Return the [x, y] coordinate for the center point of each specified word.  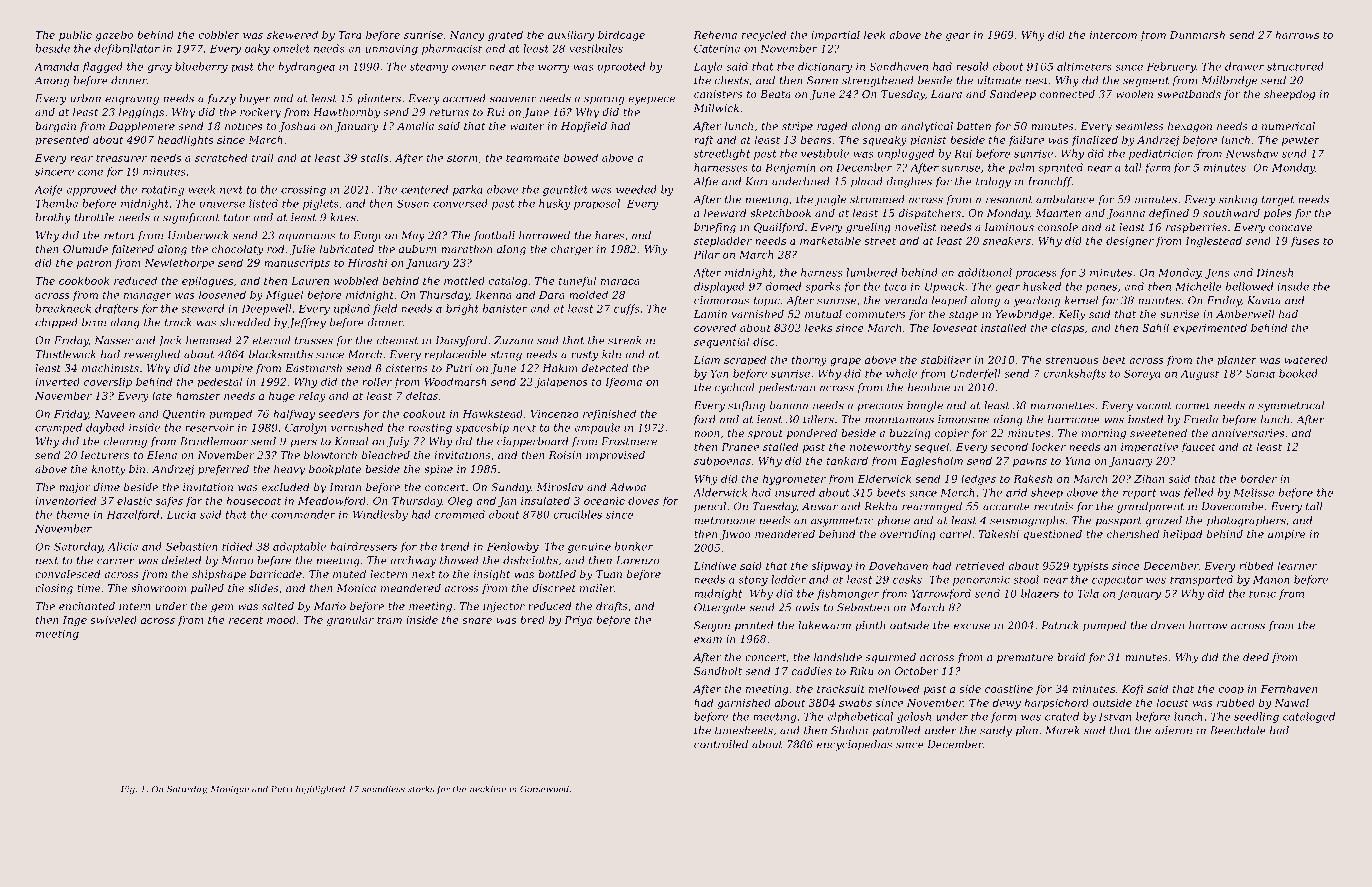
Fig [128, 790]
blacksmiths [281, 354]
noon [707, 434]
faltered [132, 250]
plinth [870, 626]
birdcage [621, 35]
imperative [1149, 448]
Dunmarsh [1197, 34]
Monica [356, 588]
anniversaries [1248, 433]
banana [789, 405]
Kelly [1072, 315]
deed [1256, 657]
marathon [466, 249]
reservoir [210, 428]
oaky [257, 49]
